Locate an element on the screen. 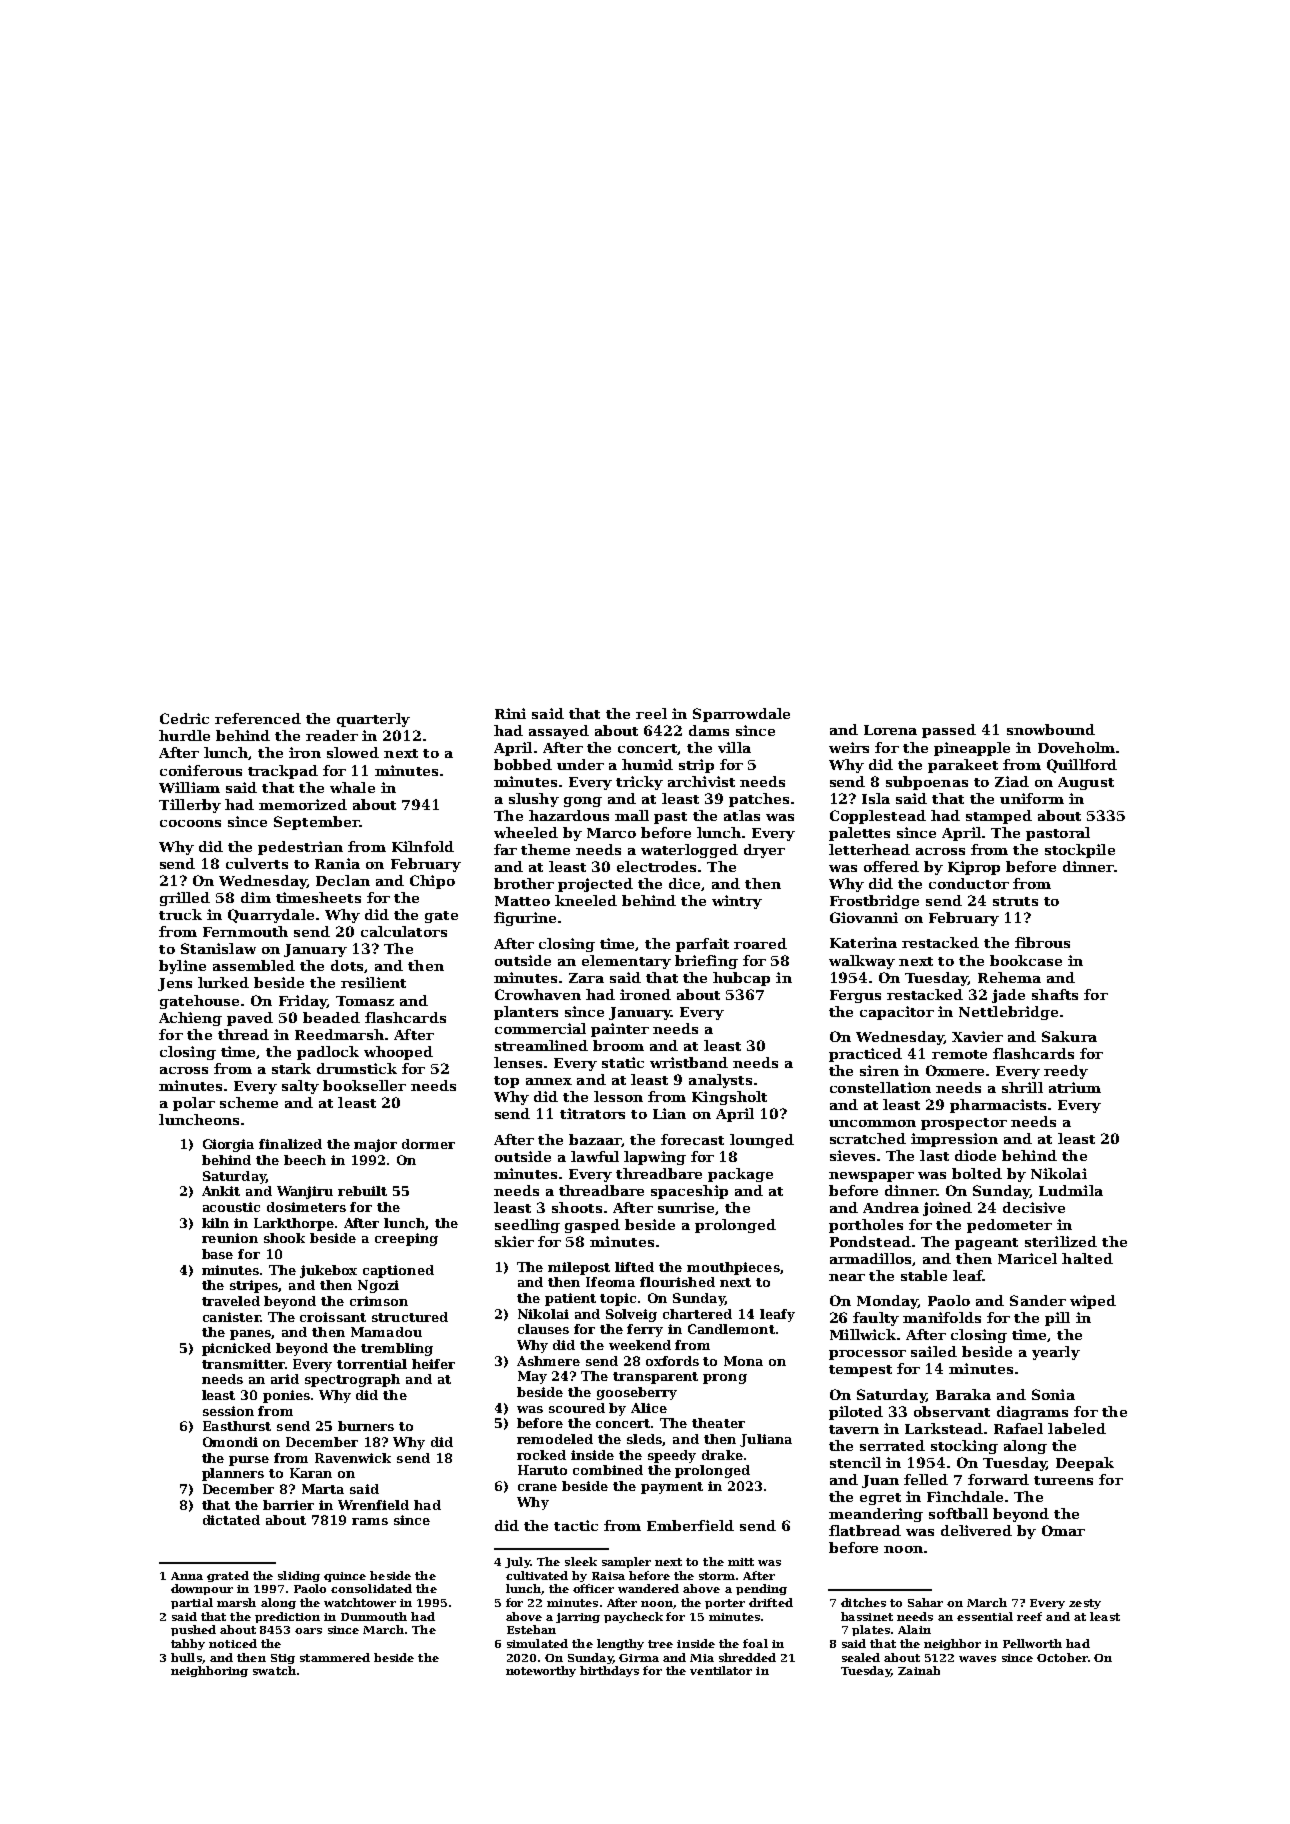  canister is located at coordinates (231, 1317).
